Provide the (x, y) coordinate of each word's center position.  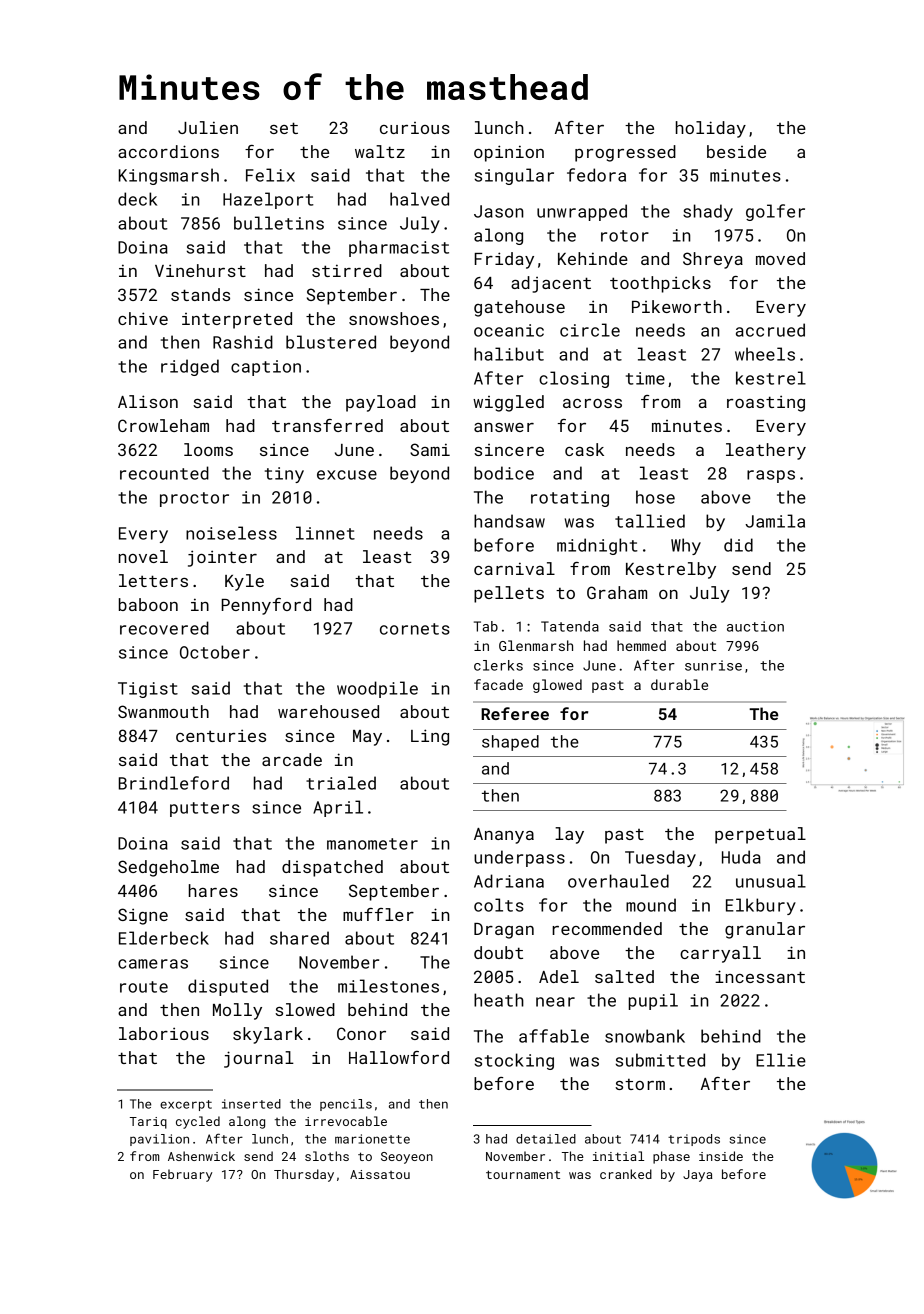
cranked (626, 1174)
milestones (388, 986)
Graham (617, 592)
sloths (327, 1156)
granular (765, 930)
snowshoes (394, 318)
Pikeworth (677, 306)
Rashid (243, 342)
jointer (222, 558)
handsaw (509, 521)
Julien (208, 127)
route (144, 987)
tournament (523, 1174)
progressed (625, 153)
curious (415, 128)
